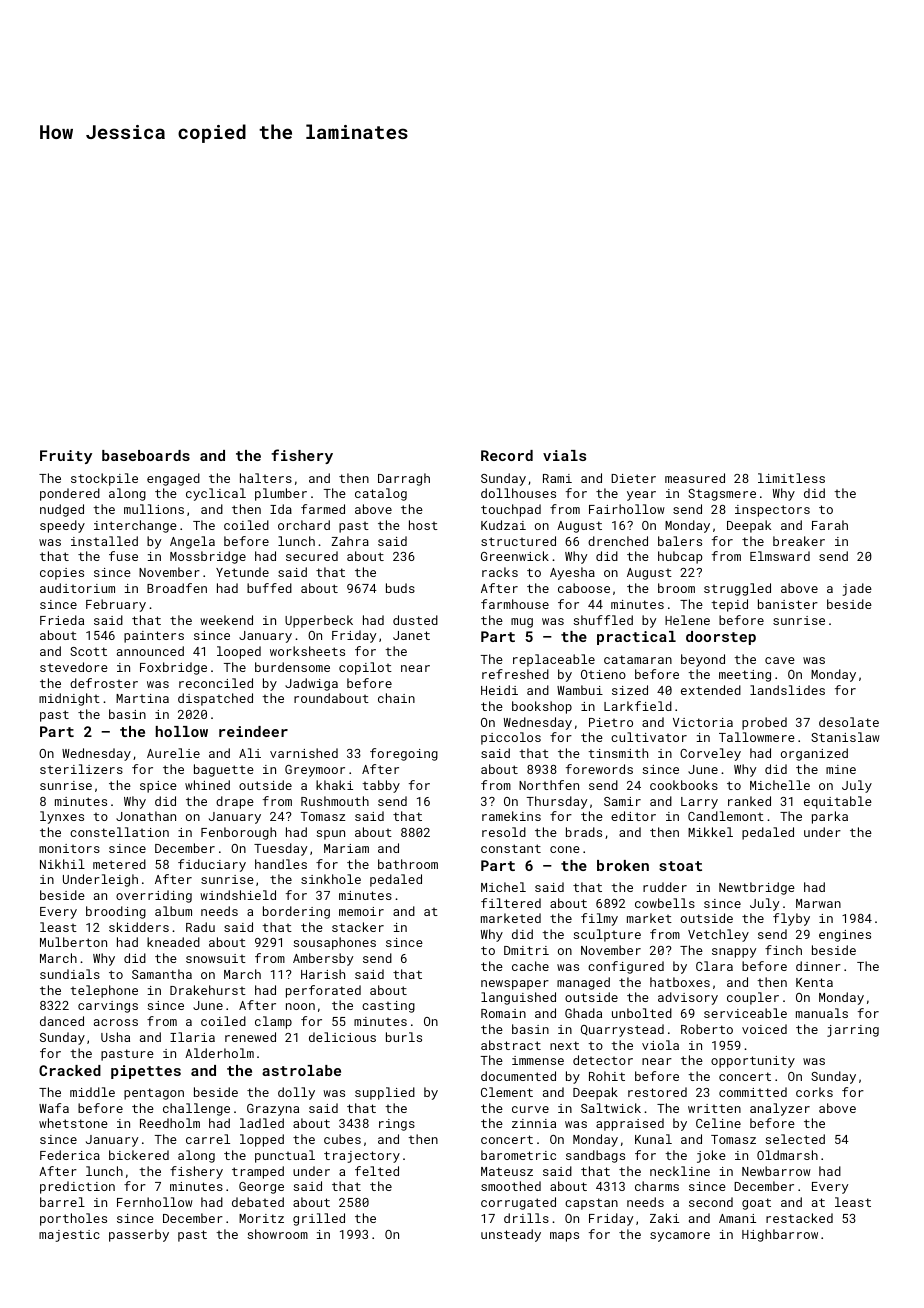  What do you see at coordinates (266, 478) in the screenshot?
I see `halters` at bounding box center [266, 478].
